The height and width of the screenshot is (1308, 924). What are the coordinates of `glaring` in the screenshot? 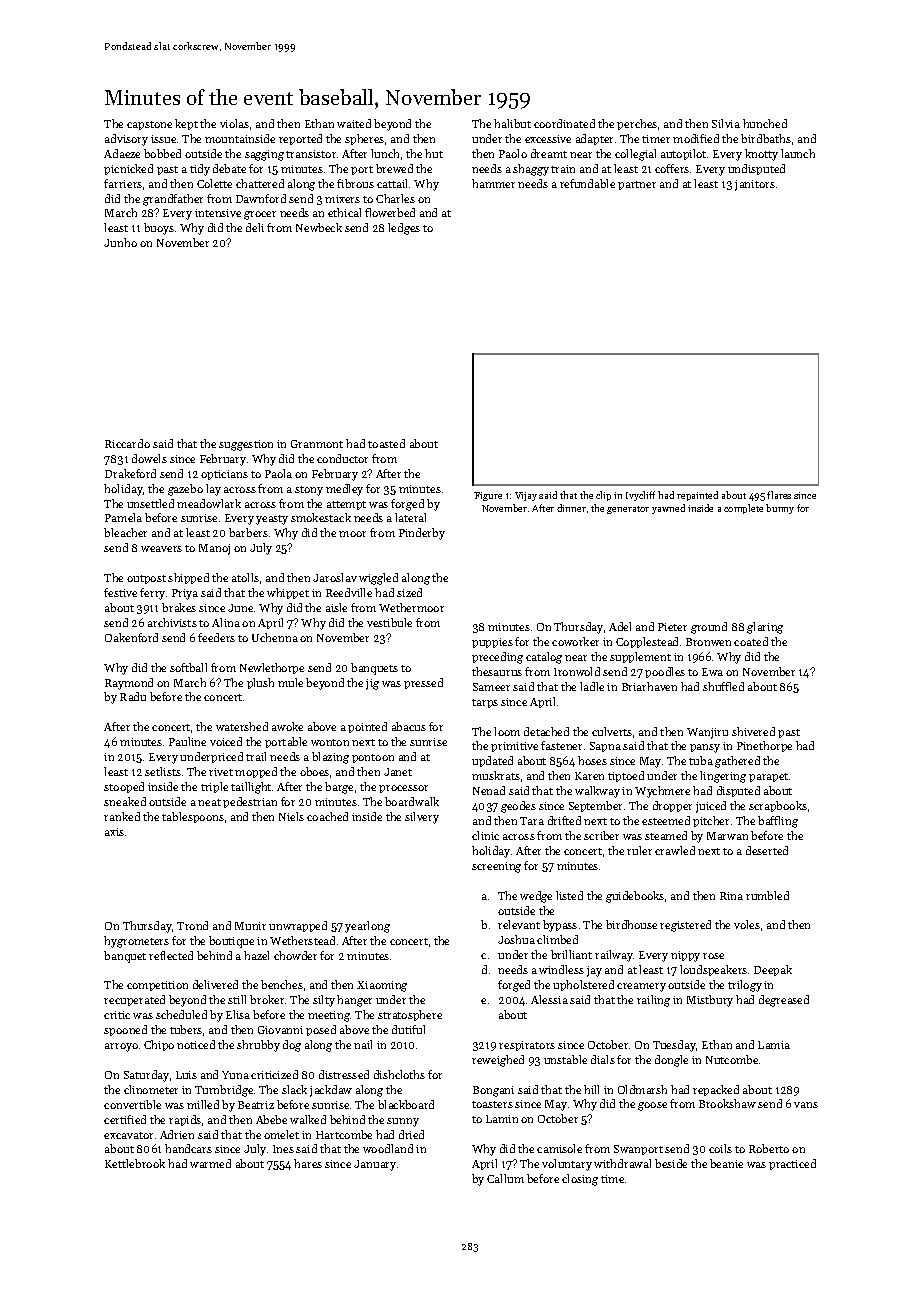 It's located at (765, 628).
